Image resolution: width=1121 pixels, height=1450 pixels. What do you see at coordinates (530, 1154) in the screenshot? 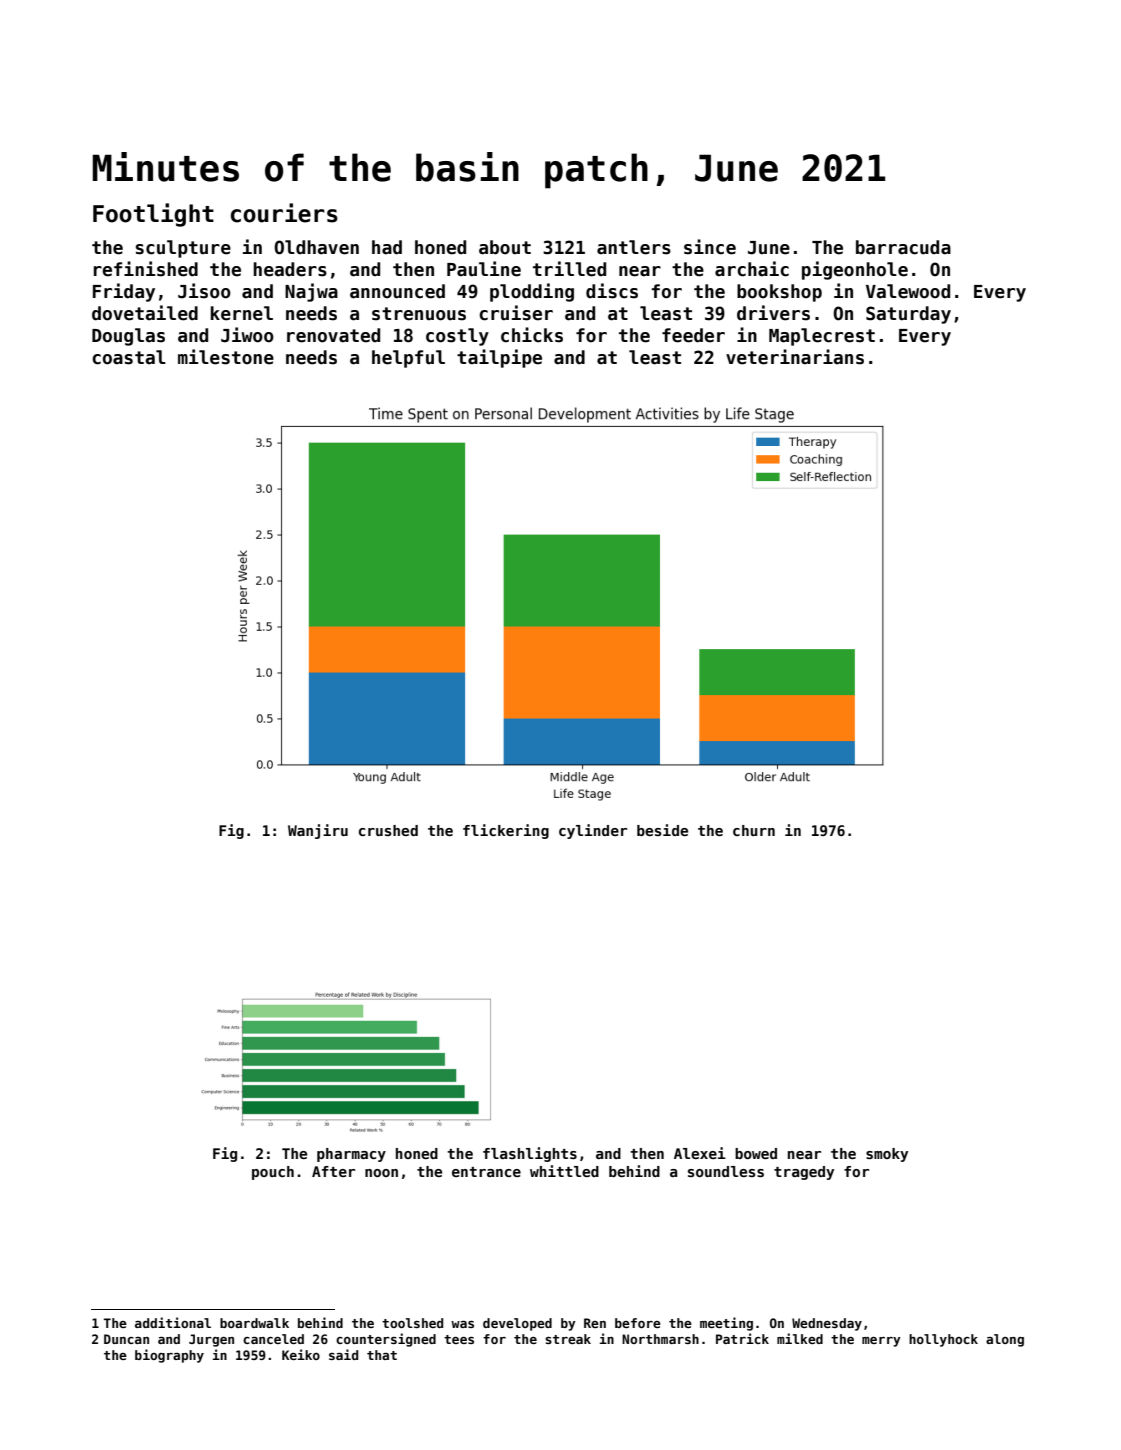
I see `flashlights` at bounding box center [530, 1154].
